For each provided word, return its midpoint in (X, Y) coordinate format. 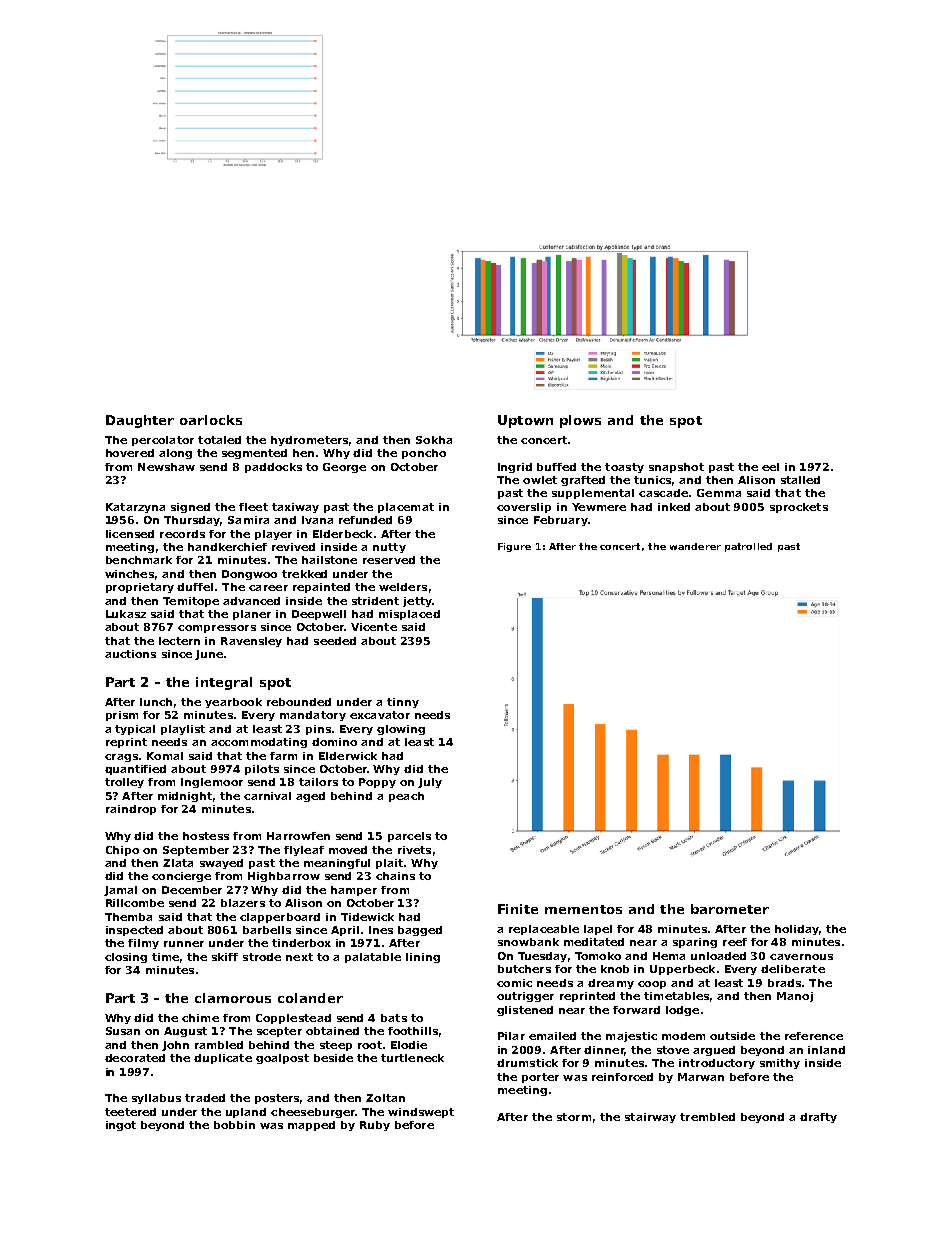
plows (580, 421)
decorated (135, 1058)
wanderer (695, 546)
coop (652, 985)
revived (293, 547)
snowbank (528, 942)
